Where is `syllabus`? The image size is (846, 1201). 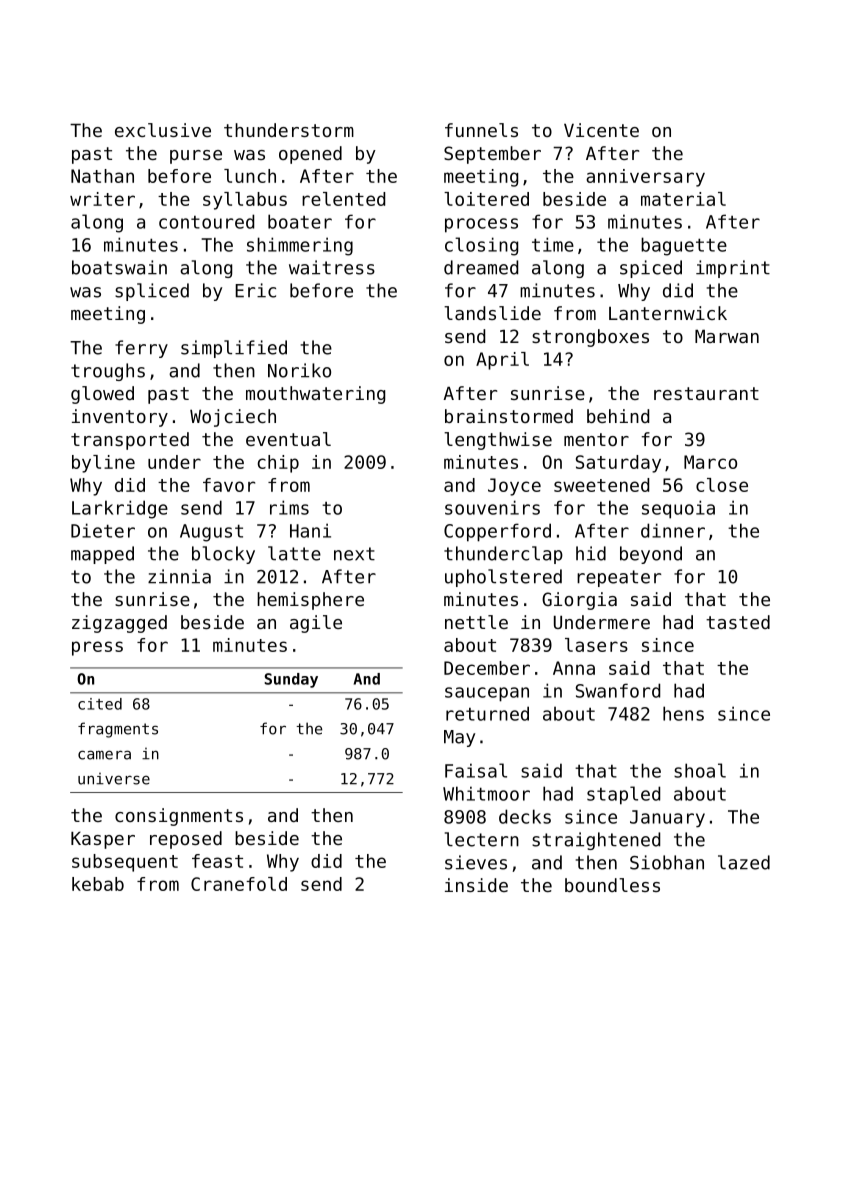
syllabus is located at coordinates (245, 201).
